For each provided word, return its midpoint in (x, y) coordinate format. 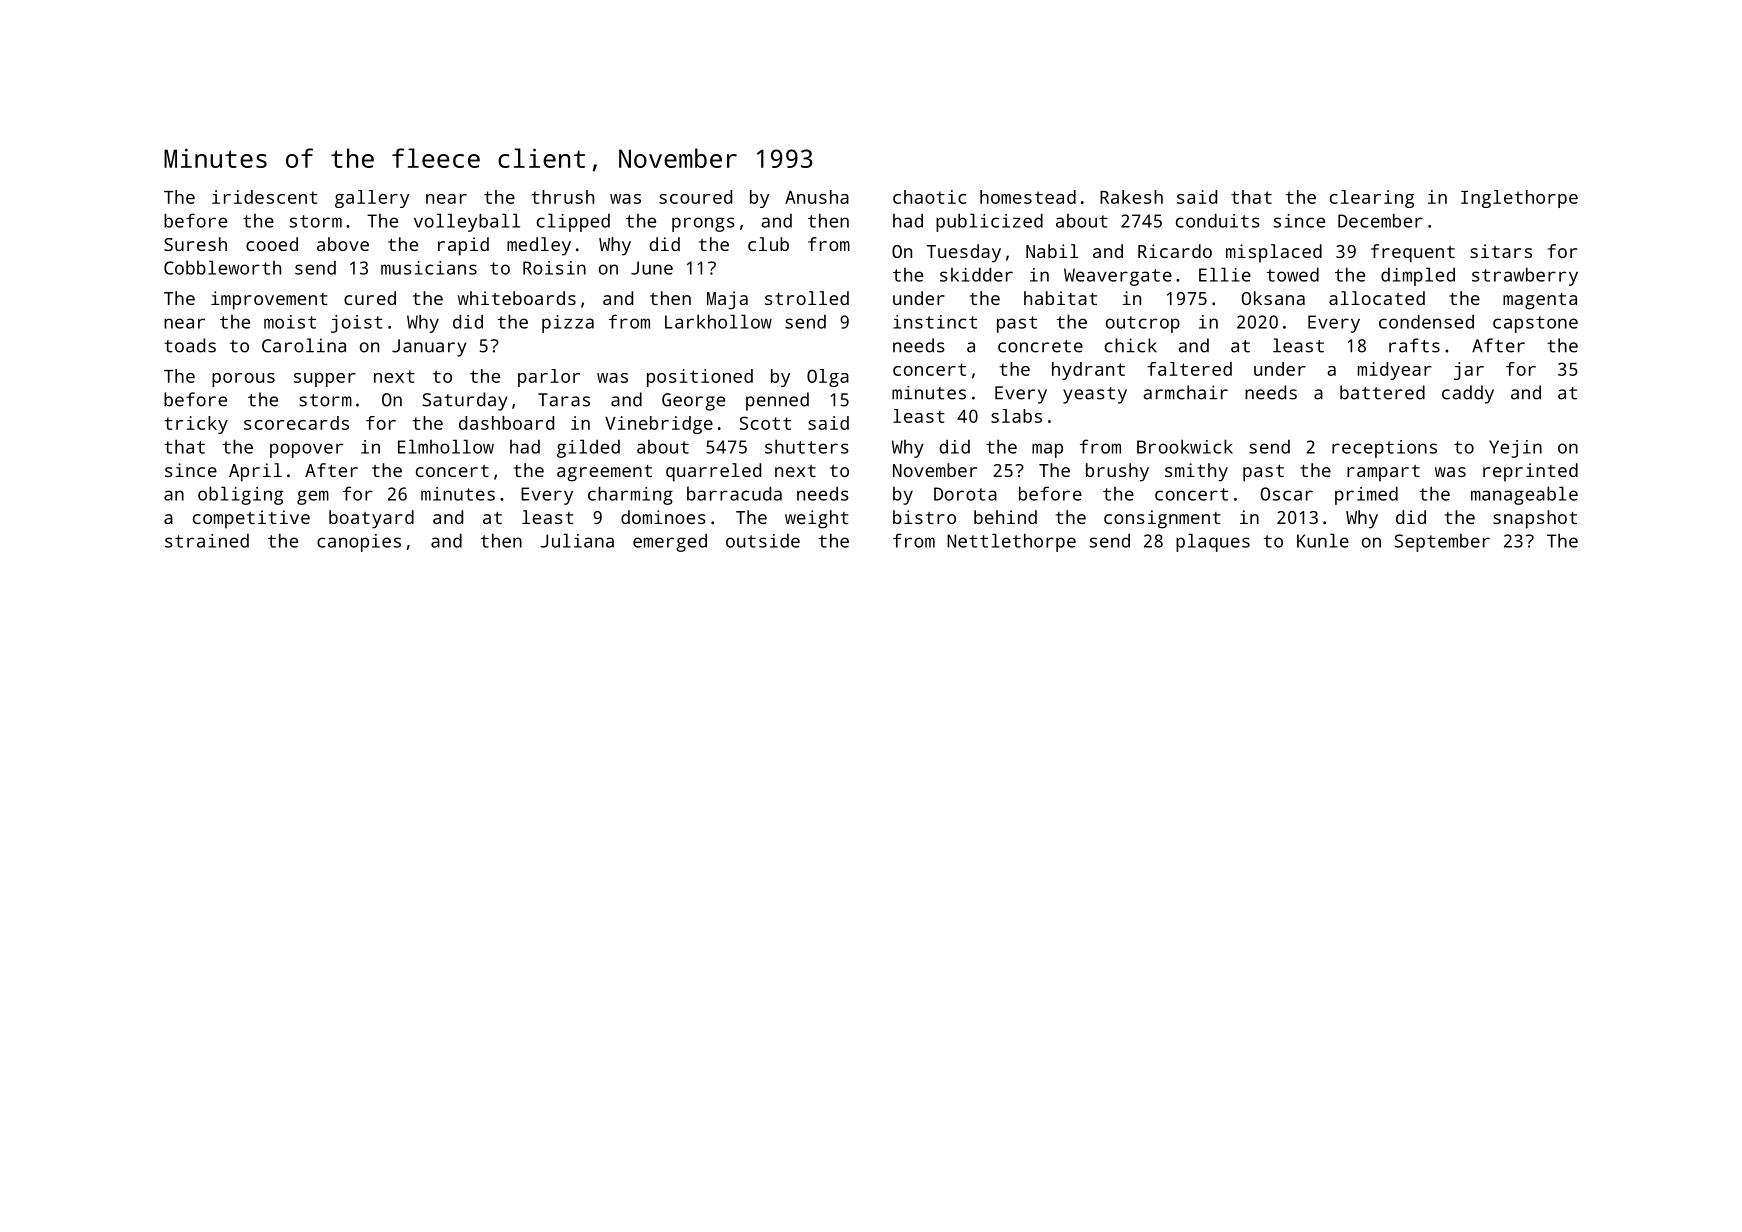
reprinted (1530, 472)
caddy (1468, 394)
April (255, 472)
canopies (359, 543)
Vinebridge (659, 425)
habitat (1060, 298)
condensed (1426, 321)
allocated (1377, 298)
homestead (1028, 197)
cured (370, 298)
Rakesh (1131, 197)
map (1047, 450)
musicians (429, 268)
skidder (976, 274)
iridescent (265, 197)
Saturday (465, 401)
